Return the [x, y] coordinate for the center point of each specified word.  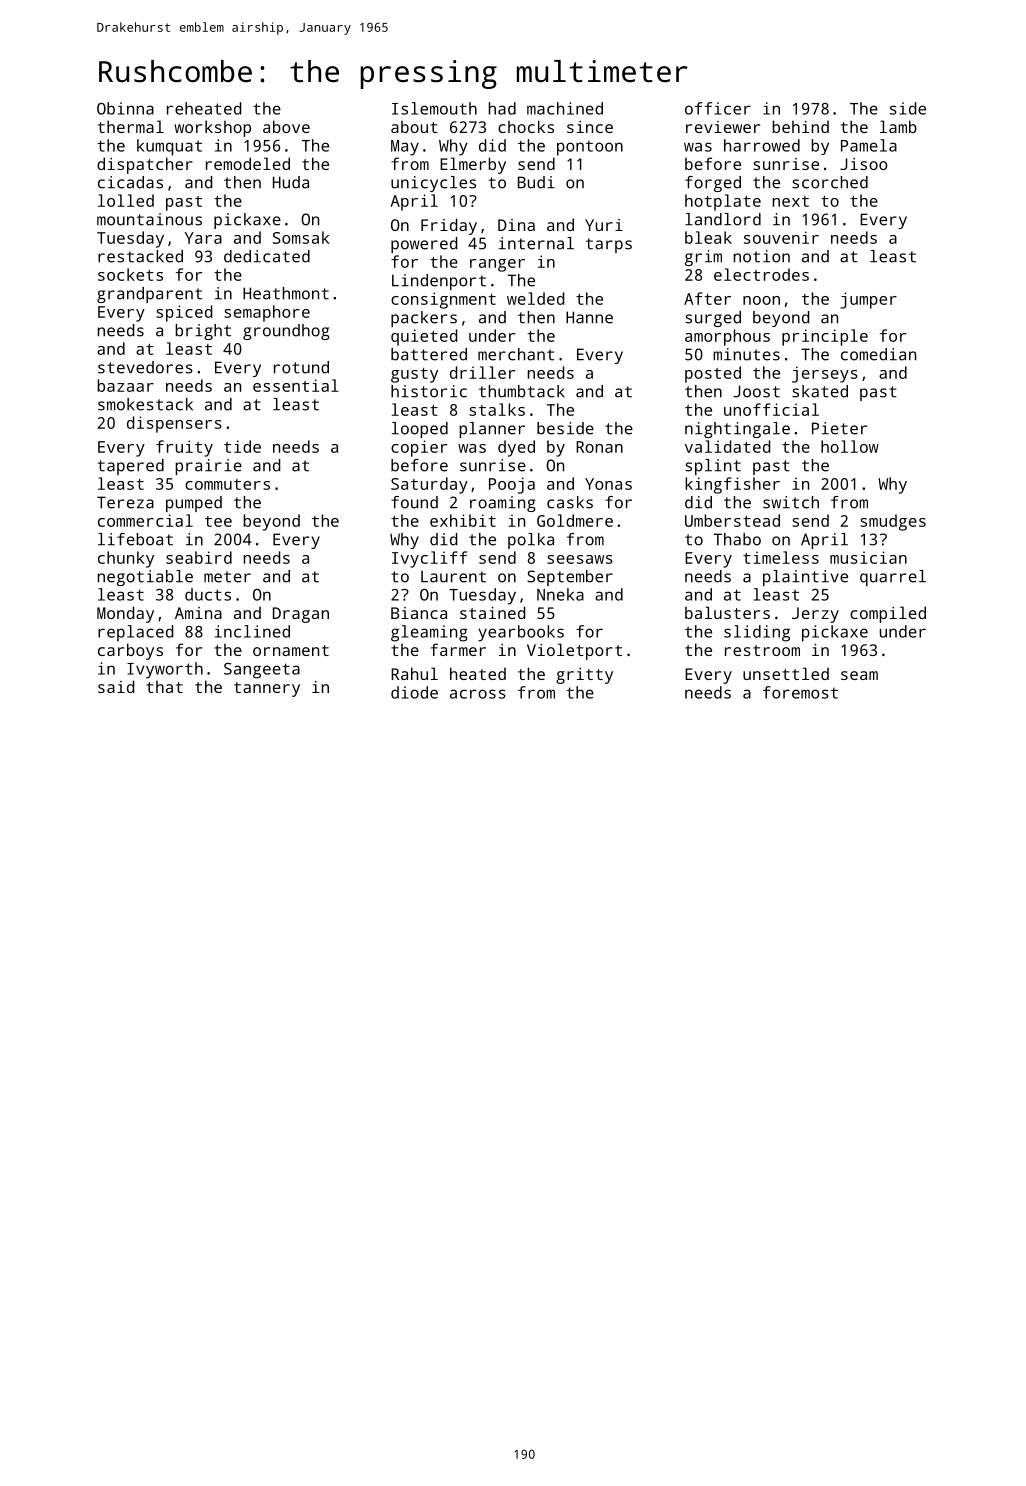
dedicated [267, 256]
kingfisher [732, 485]
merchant [516, 354]
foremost [800, 692]
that [164, 687]
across [478, 694]
